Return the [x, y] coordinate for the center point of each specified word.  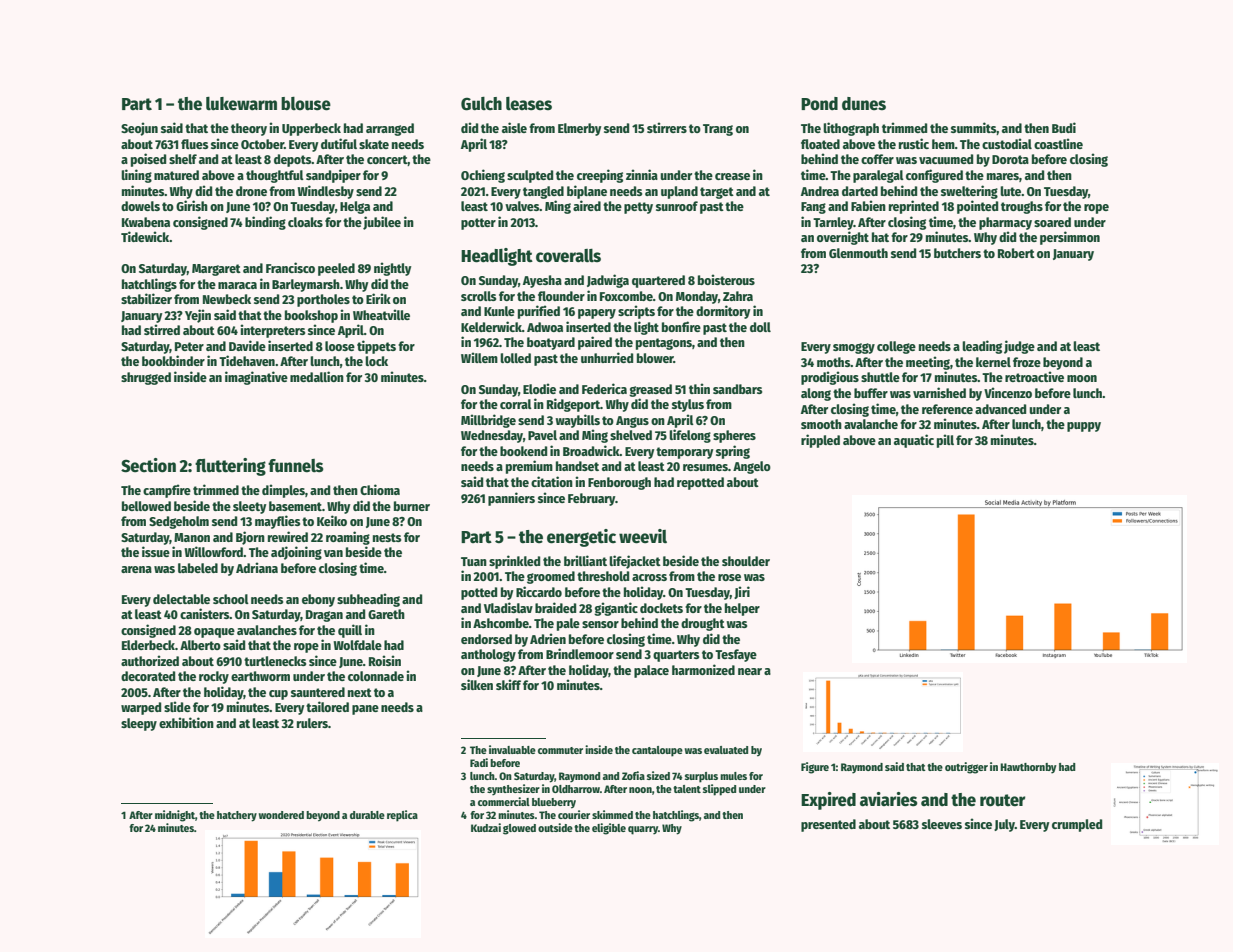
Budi [1064, 127]
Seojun [139, 129]
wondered [281, 815]
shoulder [746, 561]
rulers [312, 723]
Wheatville [381, 314]
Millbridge [488, 421]
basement [295, 506]
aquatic [914, 441]
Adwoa [545, 327]
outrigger [966, 768]
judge [1019, 347]
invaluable [512, 749]
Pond [819, 103]
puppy [1084, 427]
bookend [523, 451]
